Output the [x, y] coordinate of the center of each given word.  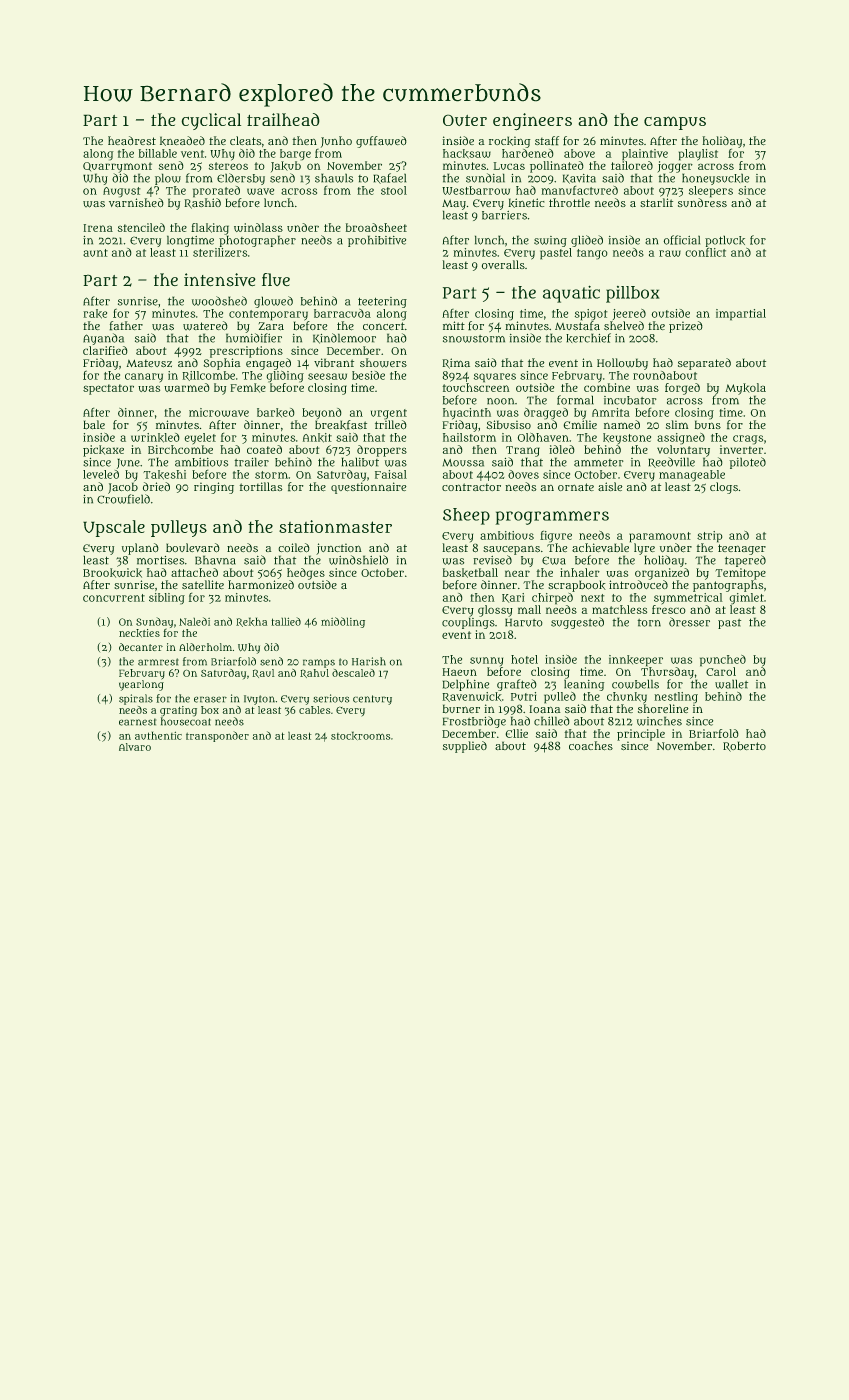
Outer [465, 120]
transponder [217, 736]
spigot [591, 314]
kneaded [182, 141]
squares [495, 377]
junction [338, 549]
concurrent [114, 598]
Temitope [741, 574]
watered [205, 326]
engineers [532, 121]
